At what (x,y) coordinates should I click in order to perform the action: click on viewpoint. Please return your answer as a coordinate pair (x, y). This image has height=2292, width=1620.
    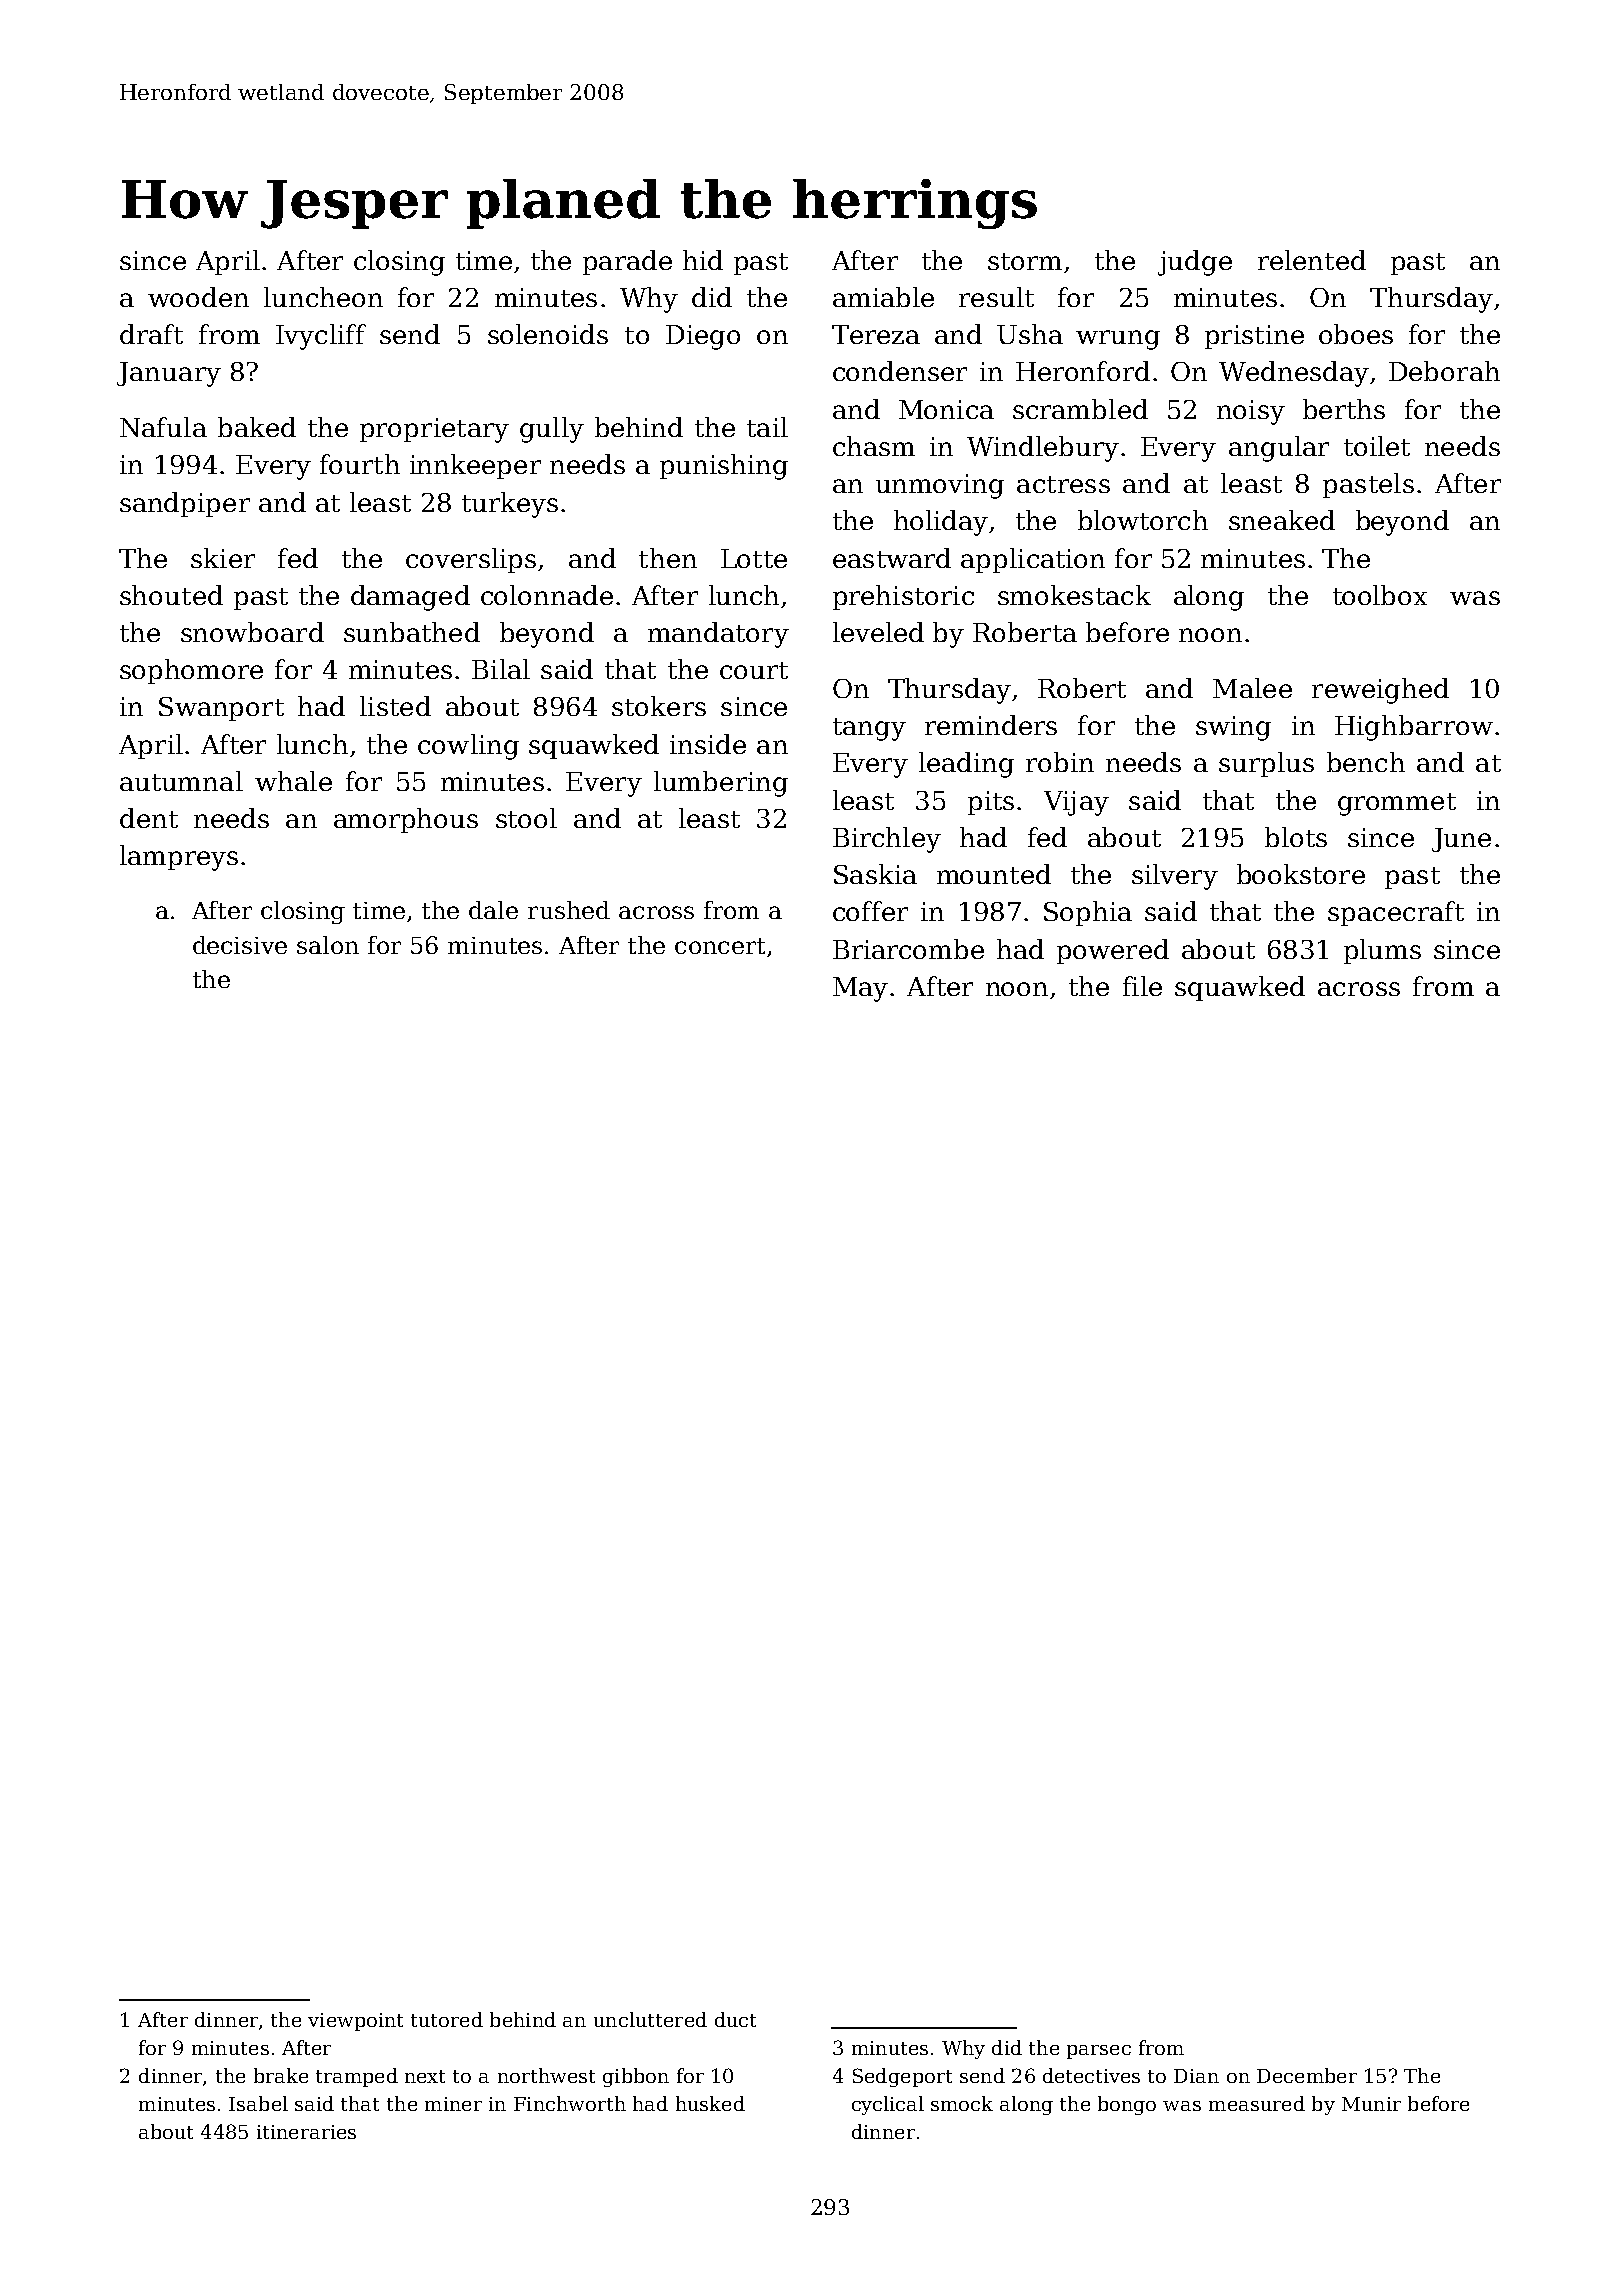
    Looking at the image, I should click on (355, 2022).
